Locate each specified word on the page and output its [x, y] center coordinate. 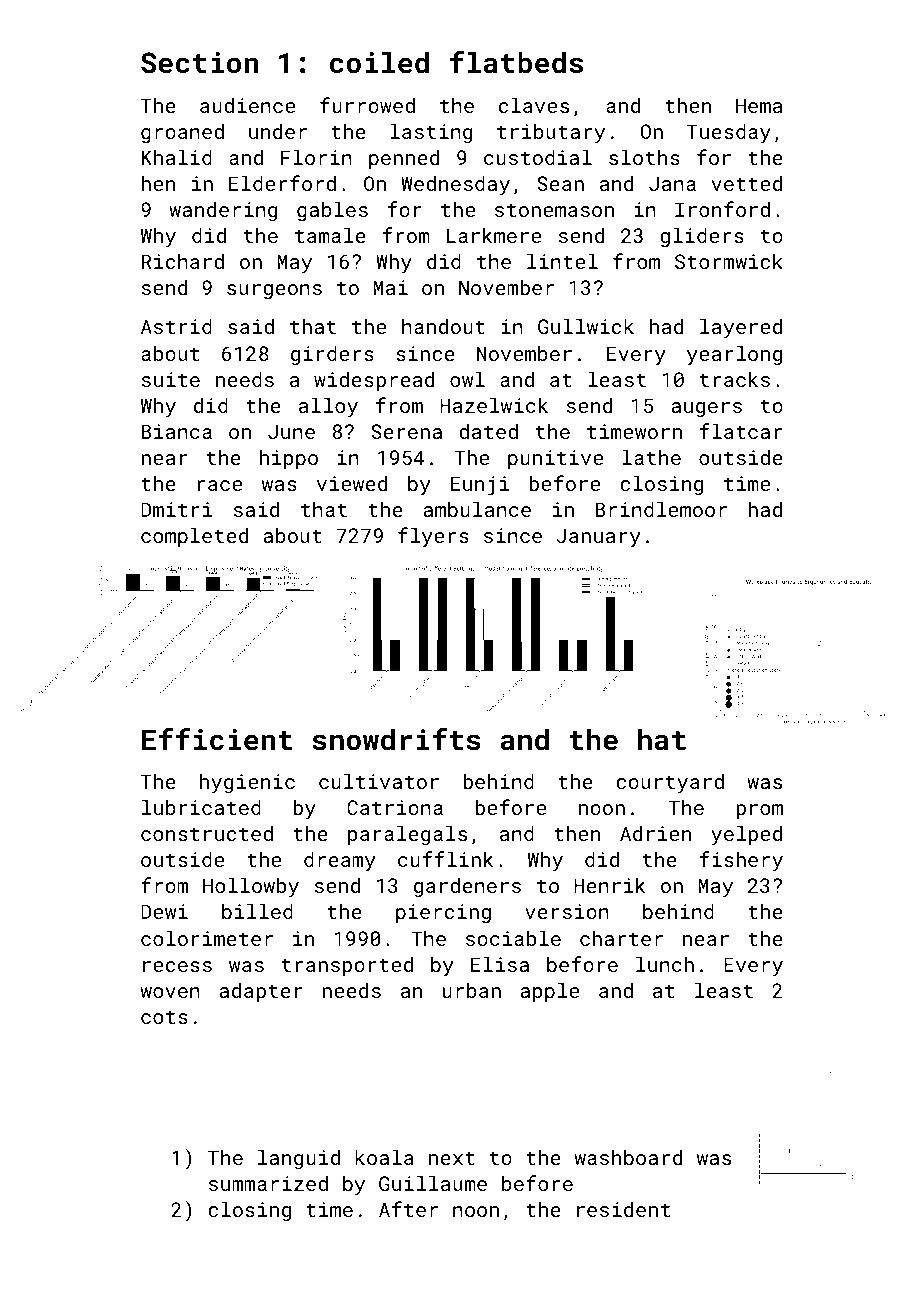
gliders [702, 237]
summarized [268, 1183]
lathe [652, 457]
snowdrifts [397, 739]
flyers [433, 537]
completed [194, 537]
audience [247, 105]
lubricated [201, 807]
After [408, 1209]
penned [404, 159]
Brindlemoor [661, 509]
